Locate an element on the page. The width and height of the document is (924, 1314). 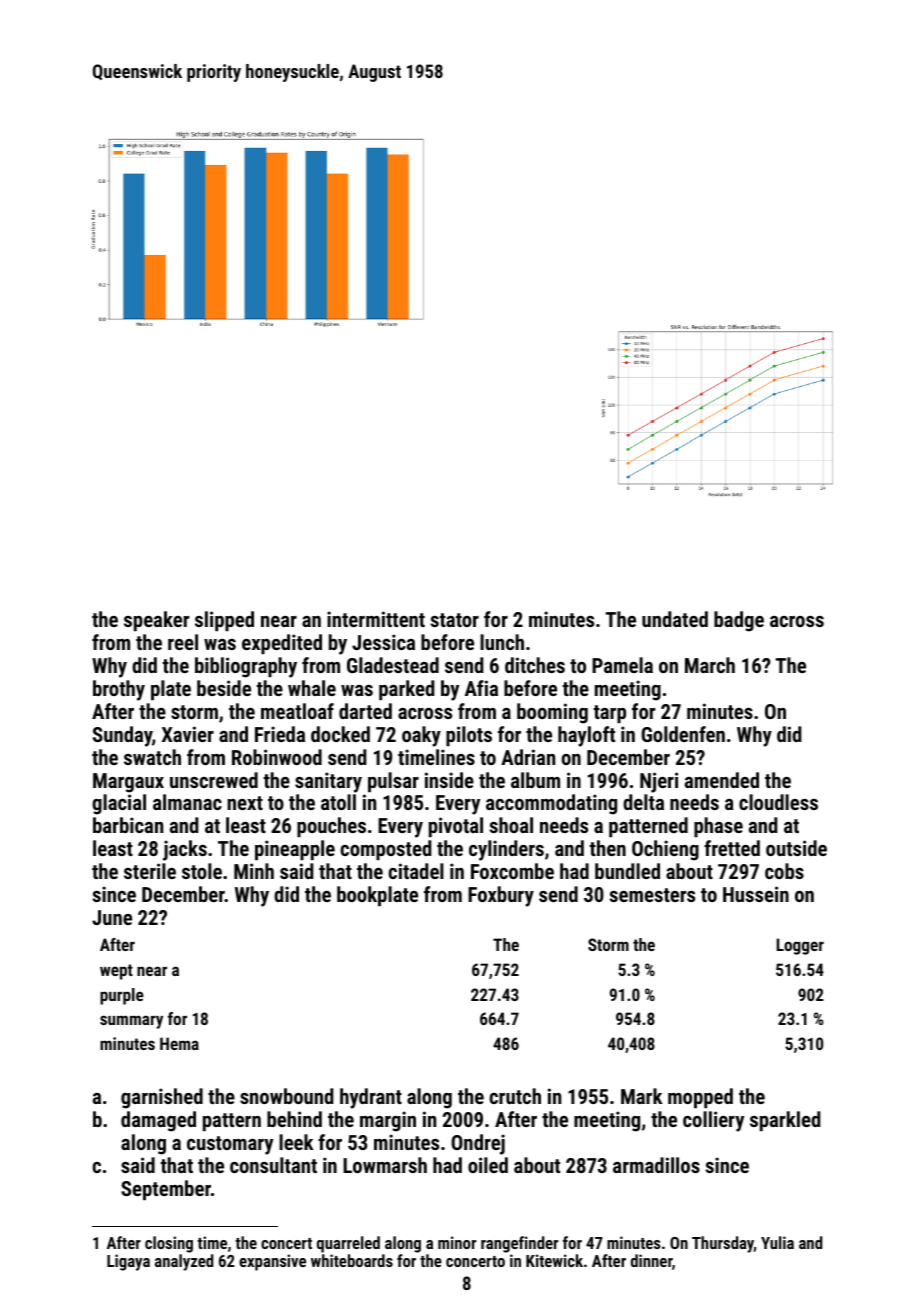
badge is located at coordinates (739, 621).
